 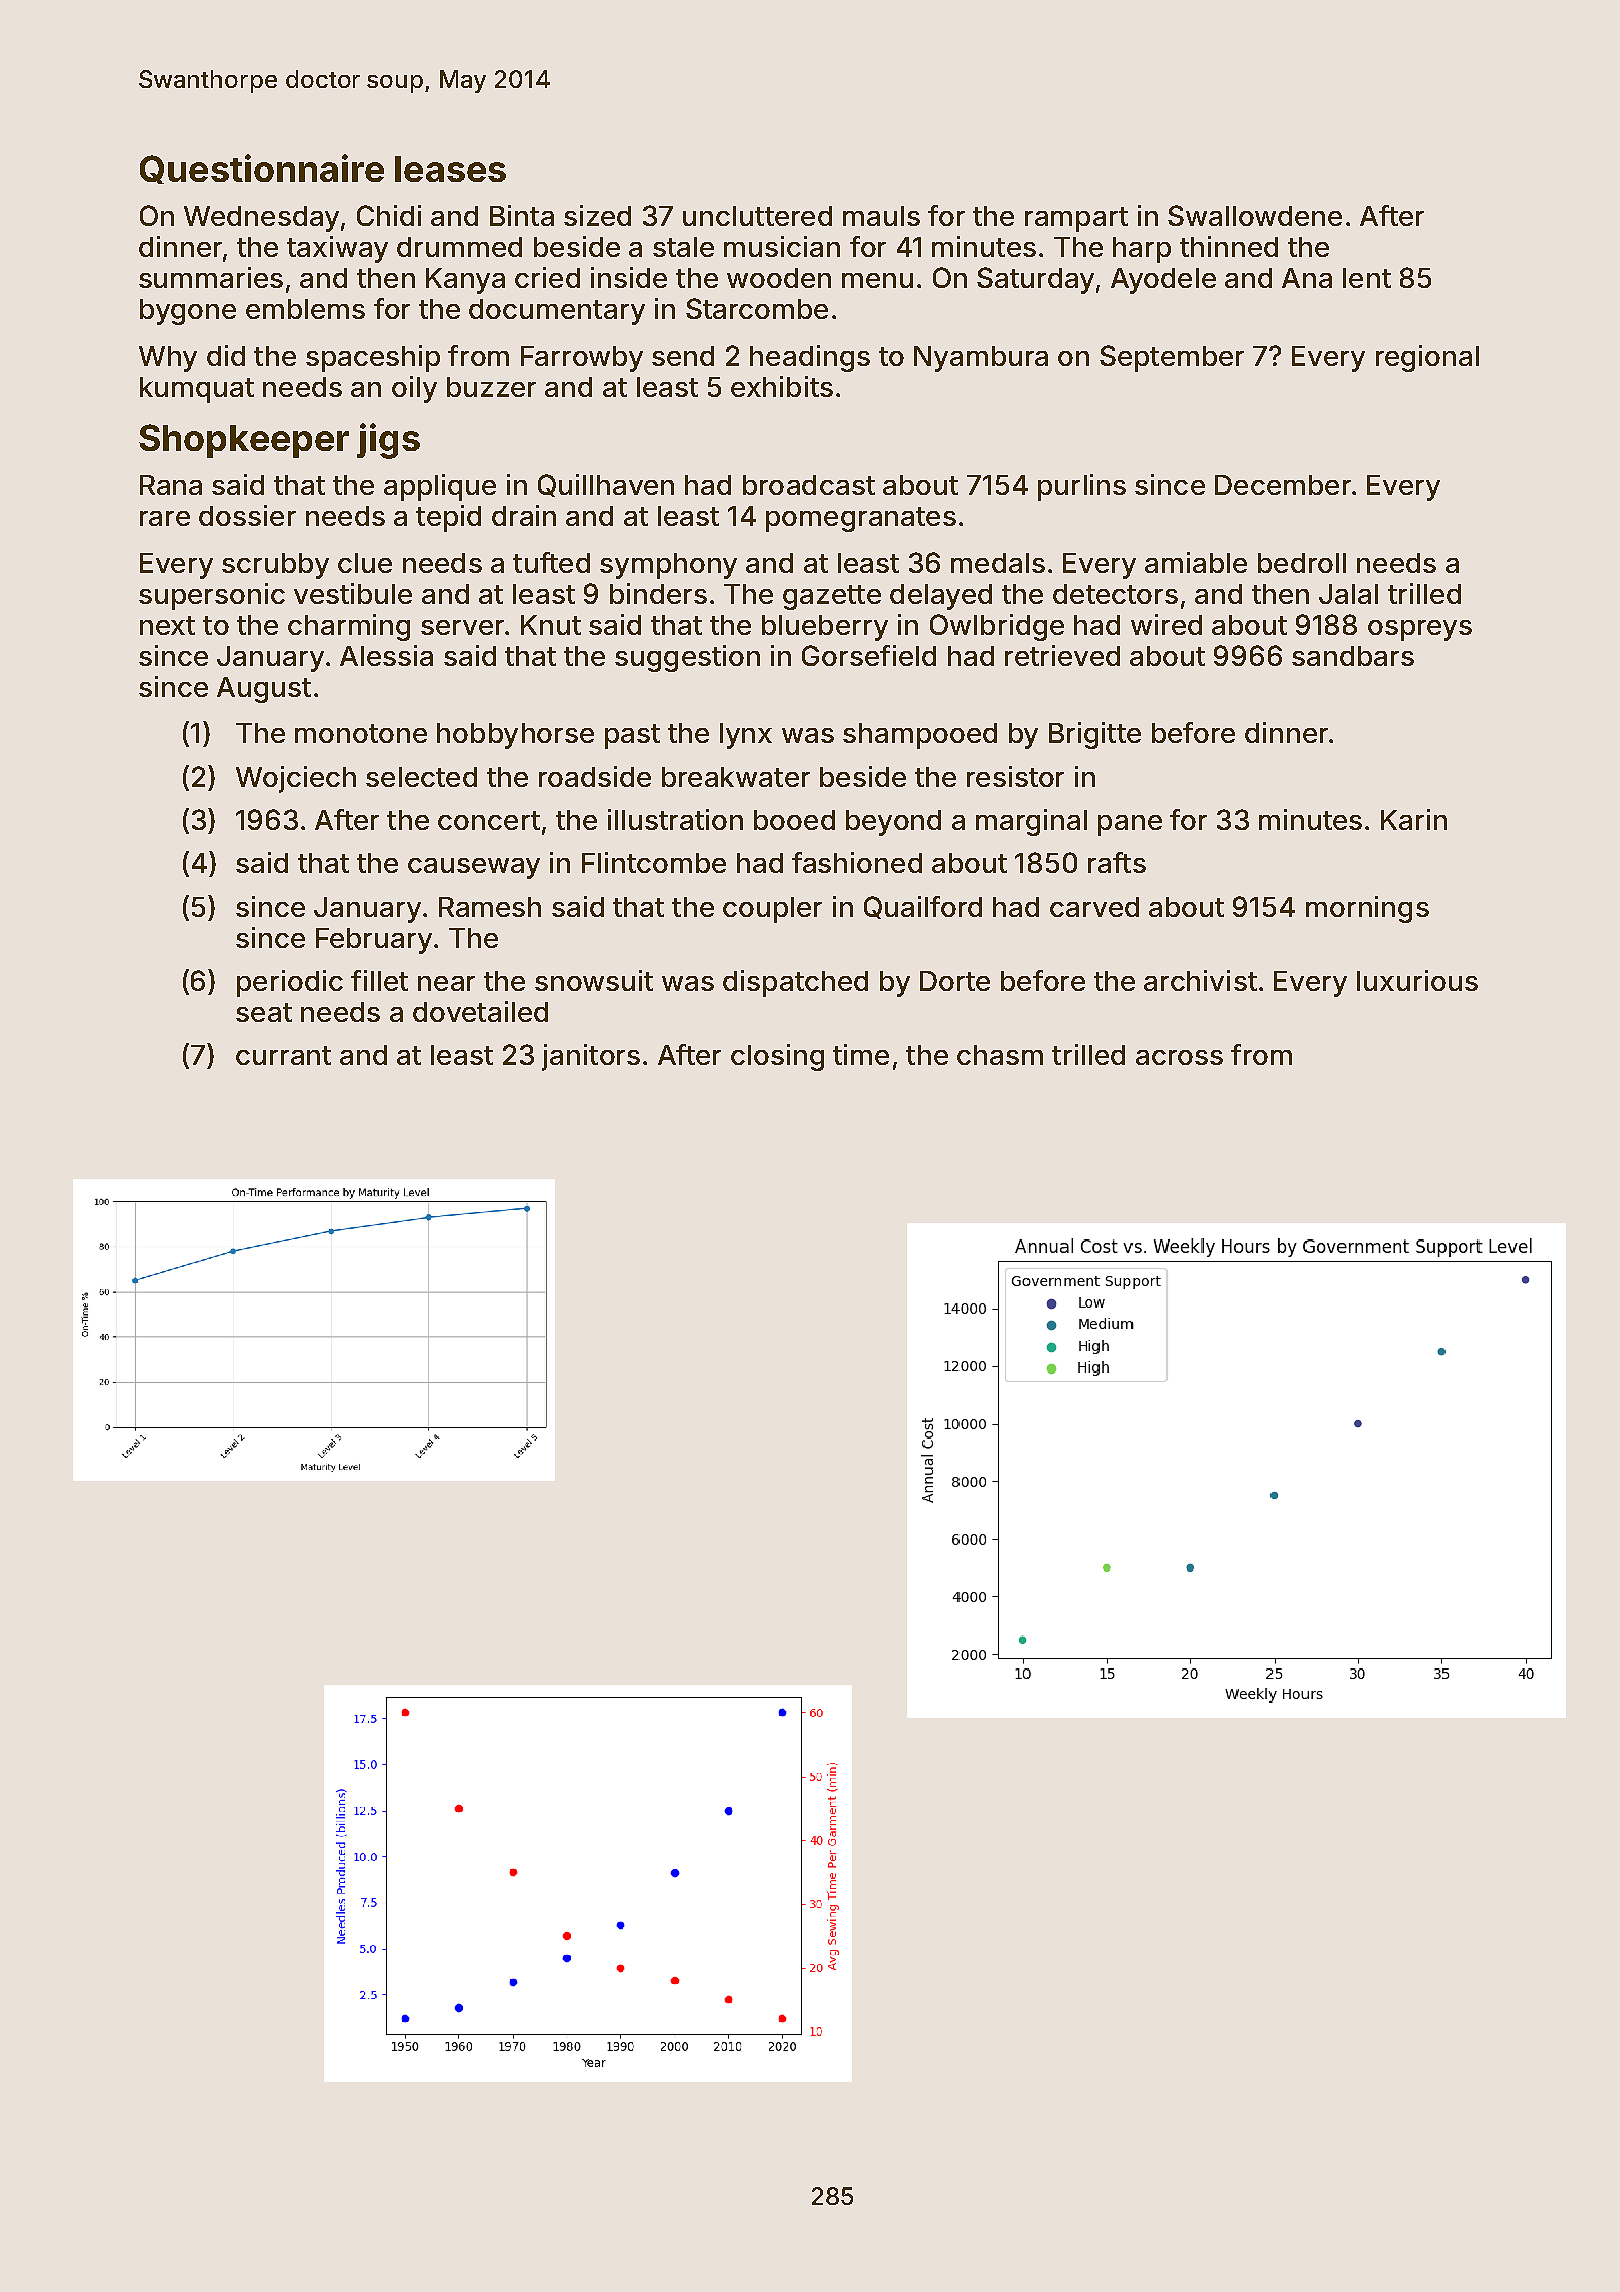 What do you see at coordinates (1015, 776) in the page?
I see `resistor` at bounding box center [1015, 776].
